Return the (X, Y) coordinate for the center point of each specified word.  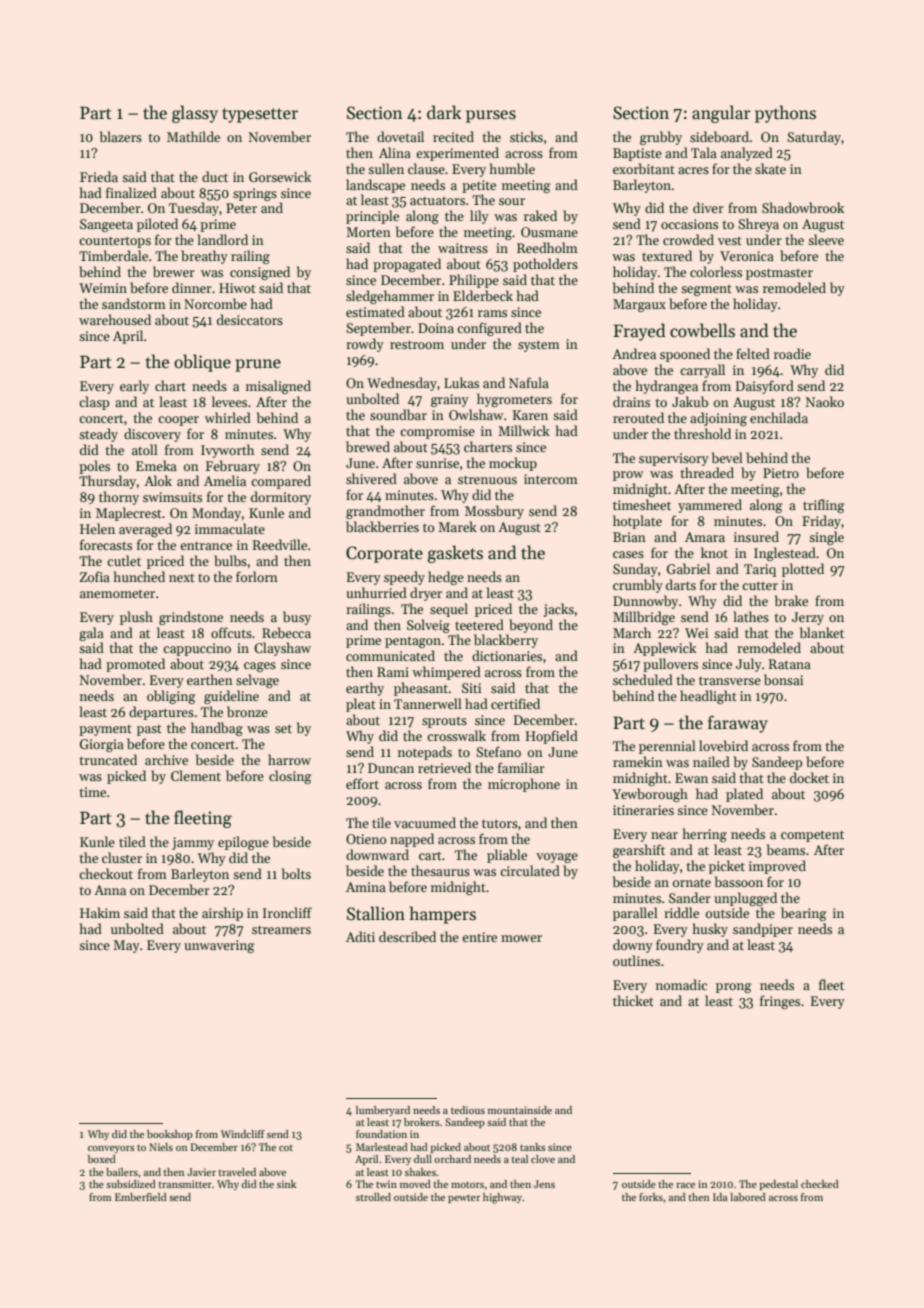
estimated (375, 311)
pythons (785, 114)
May (126, 946)
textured (667, 255)
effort (362, 783)
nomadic (681, 984)
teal (520, 1159)
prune (258, 365)
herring (705, 835)
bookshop (170, 1135)
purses (491, 116)
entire (479, 937)
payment (105, 730)
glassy (195, 114)
